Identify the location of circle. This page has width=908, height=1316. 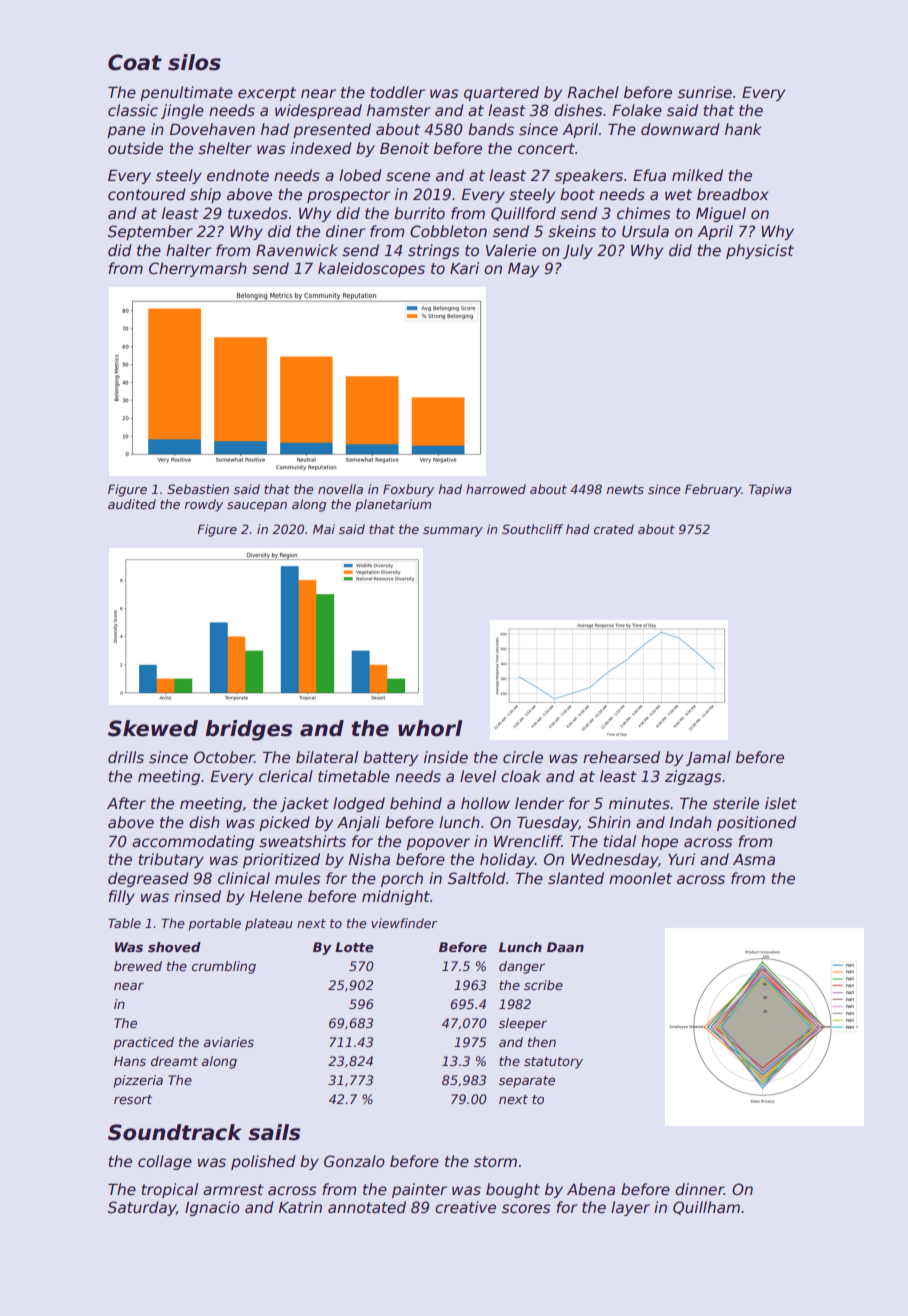
(523, 757).
